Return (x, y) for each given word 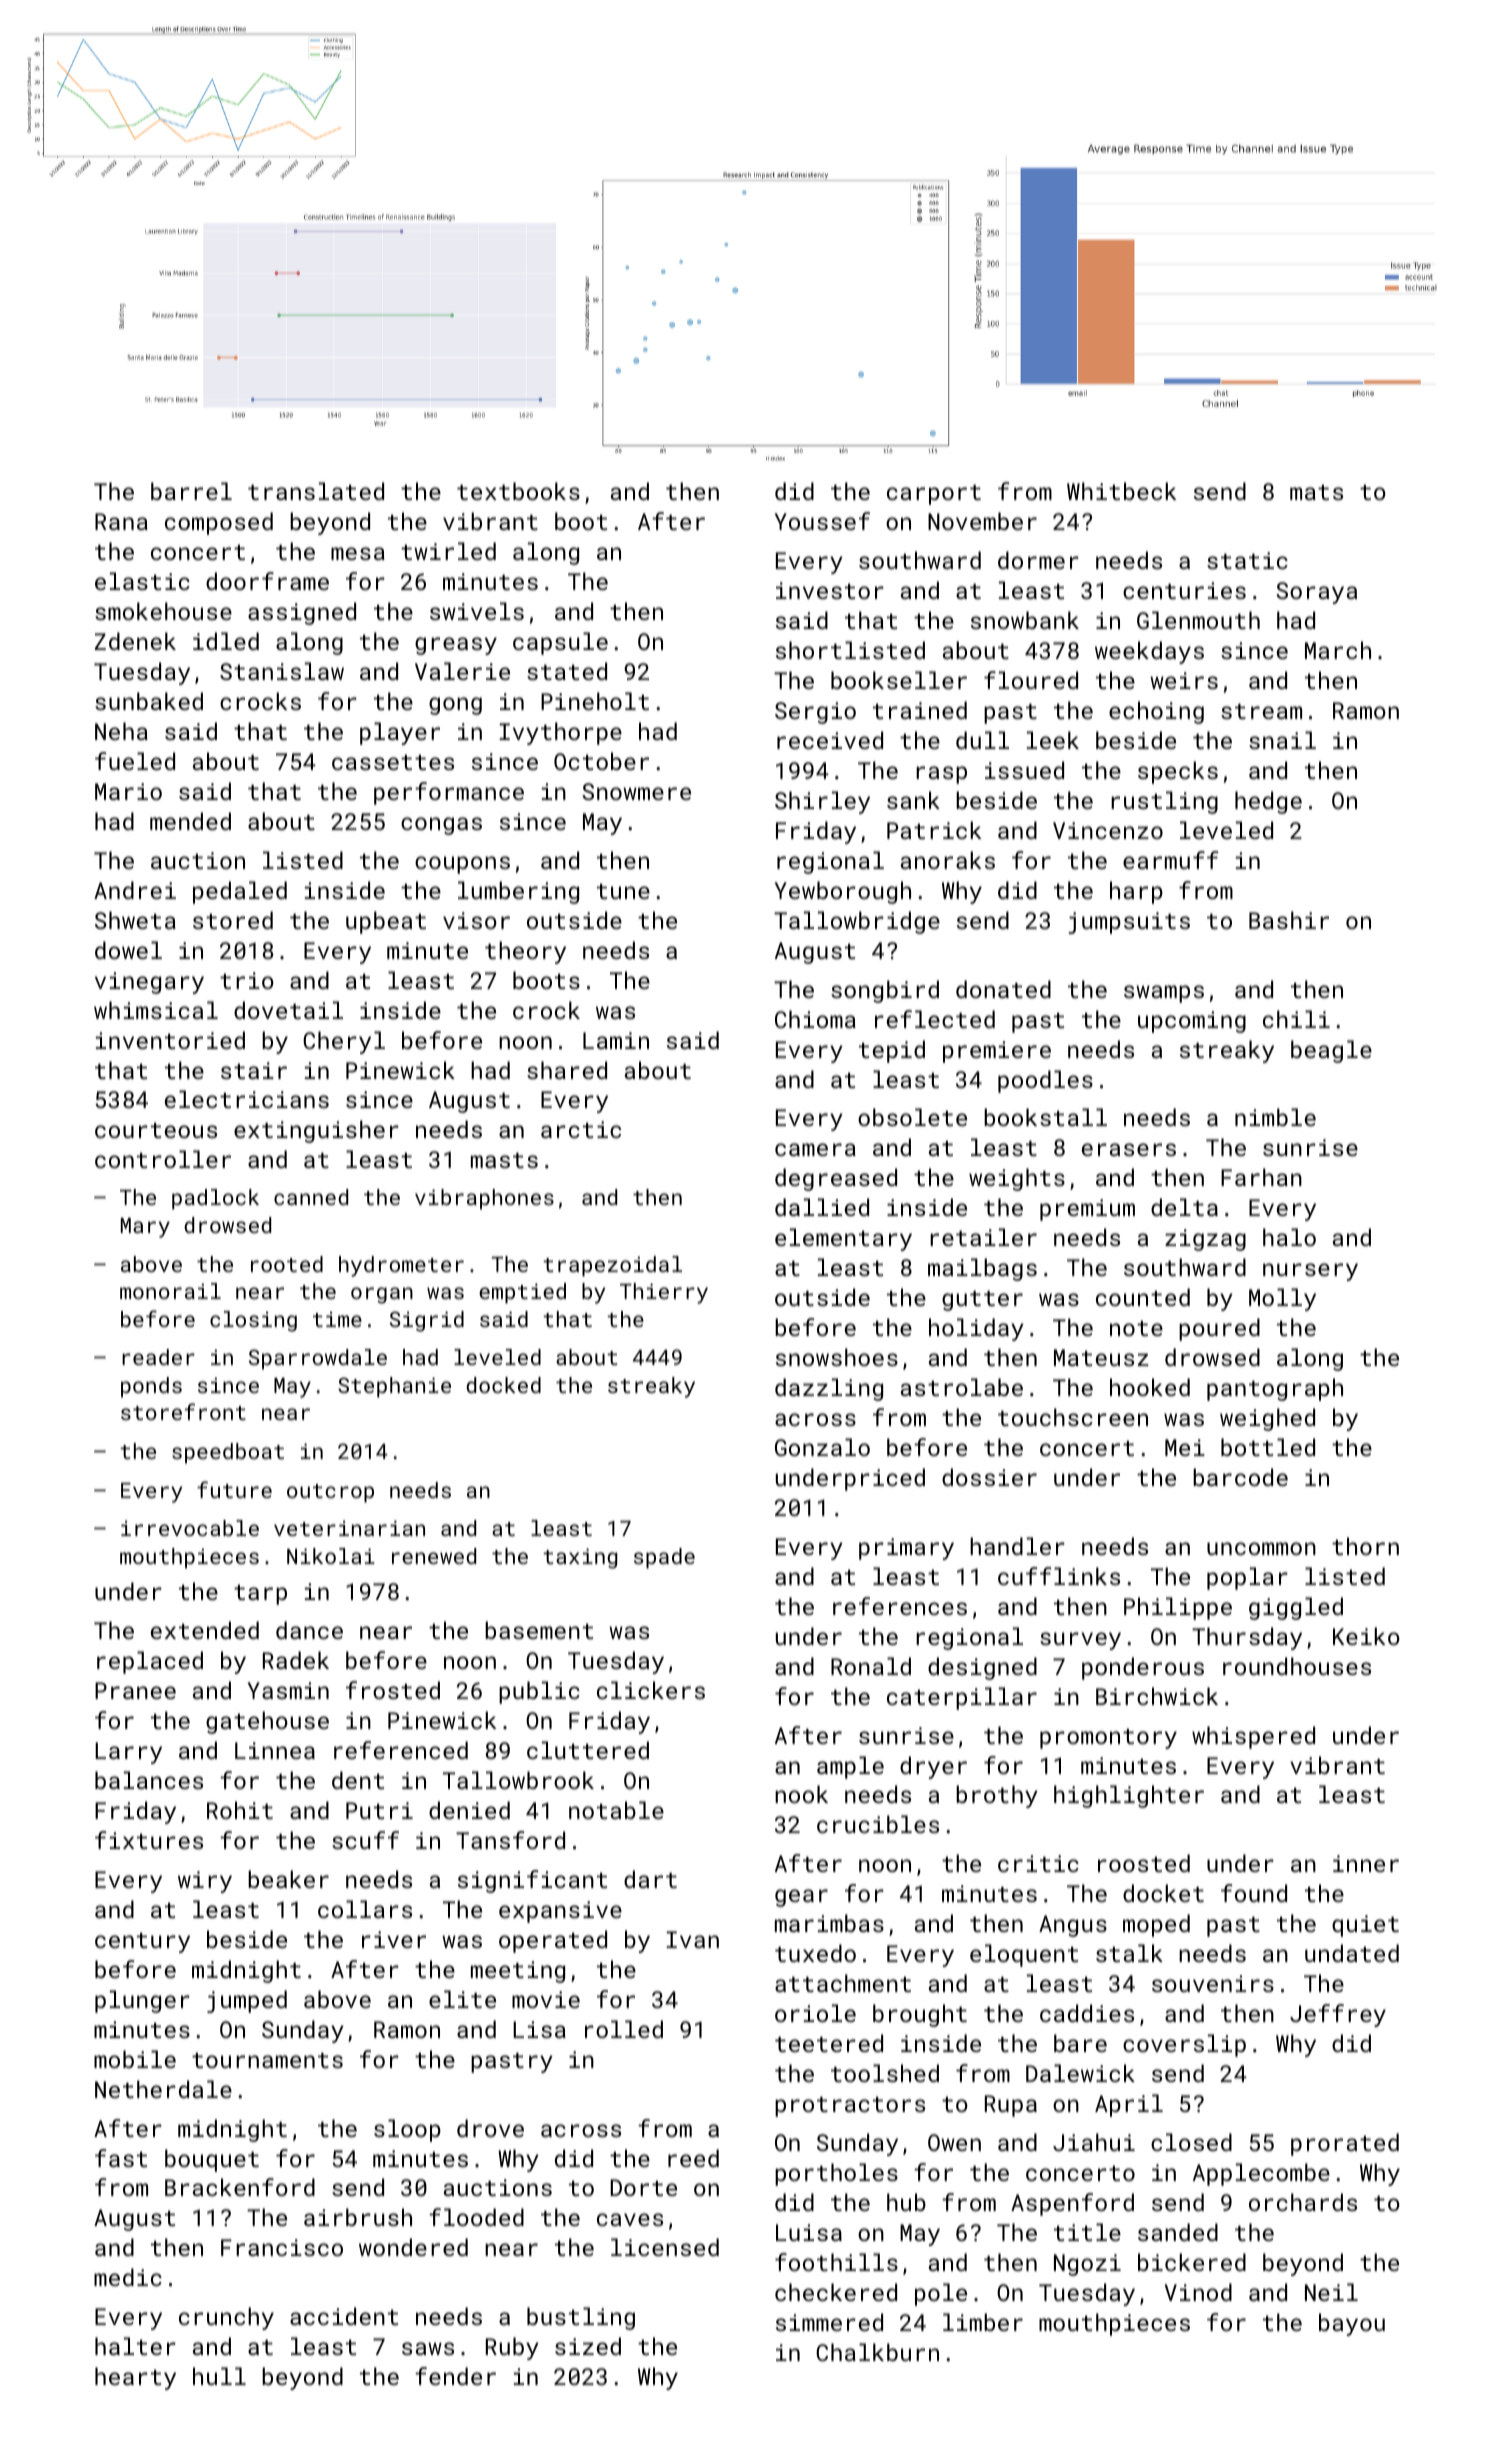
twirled (448, 551)
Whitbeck (1121, 491)
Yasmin (288, 1690)
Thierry (664, 1293)
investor (830, 590)
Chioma (815, 1019)
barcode (1240, 1477)
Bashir (1289, 920)
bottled (1268, 1447)
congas (441, 826)
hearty (135, 2378)
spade (664, 1558)
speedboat (228, 1453)
